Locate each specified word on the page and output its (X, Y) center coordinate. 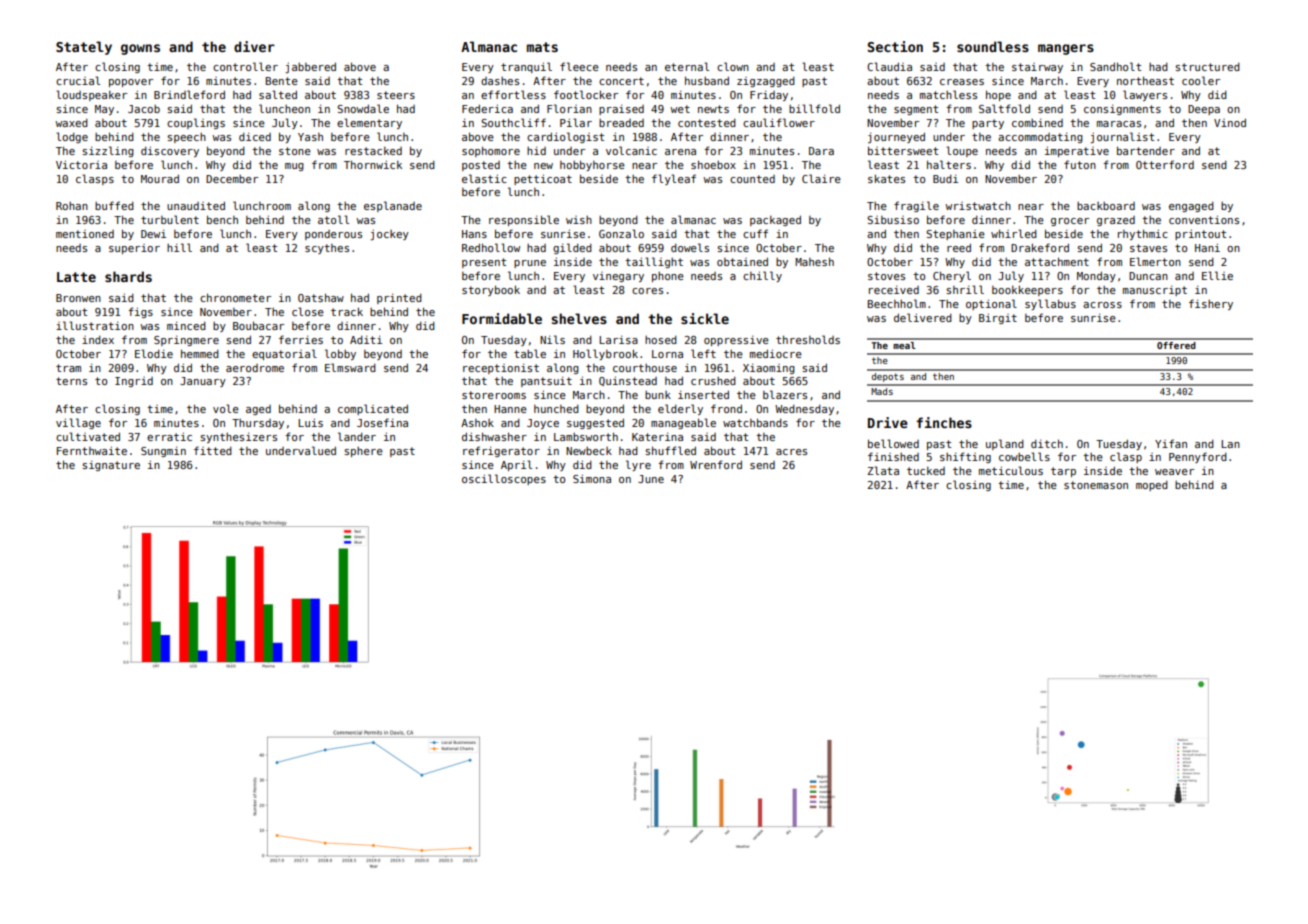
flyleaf (674, 179)
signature (111, 466)
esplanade (393, 206)
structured (1207, 67)
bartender (1146, 150)
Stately (84, 48)
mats (542, 47)
